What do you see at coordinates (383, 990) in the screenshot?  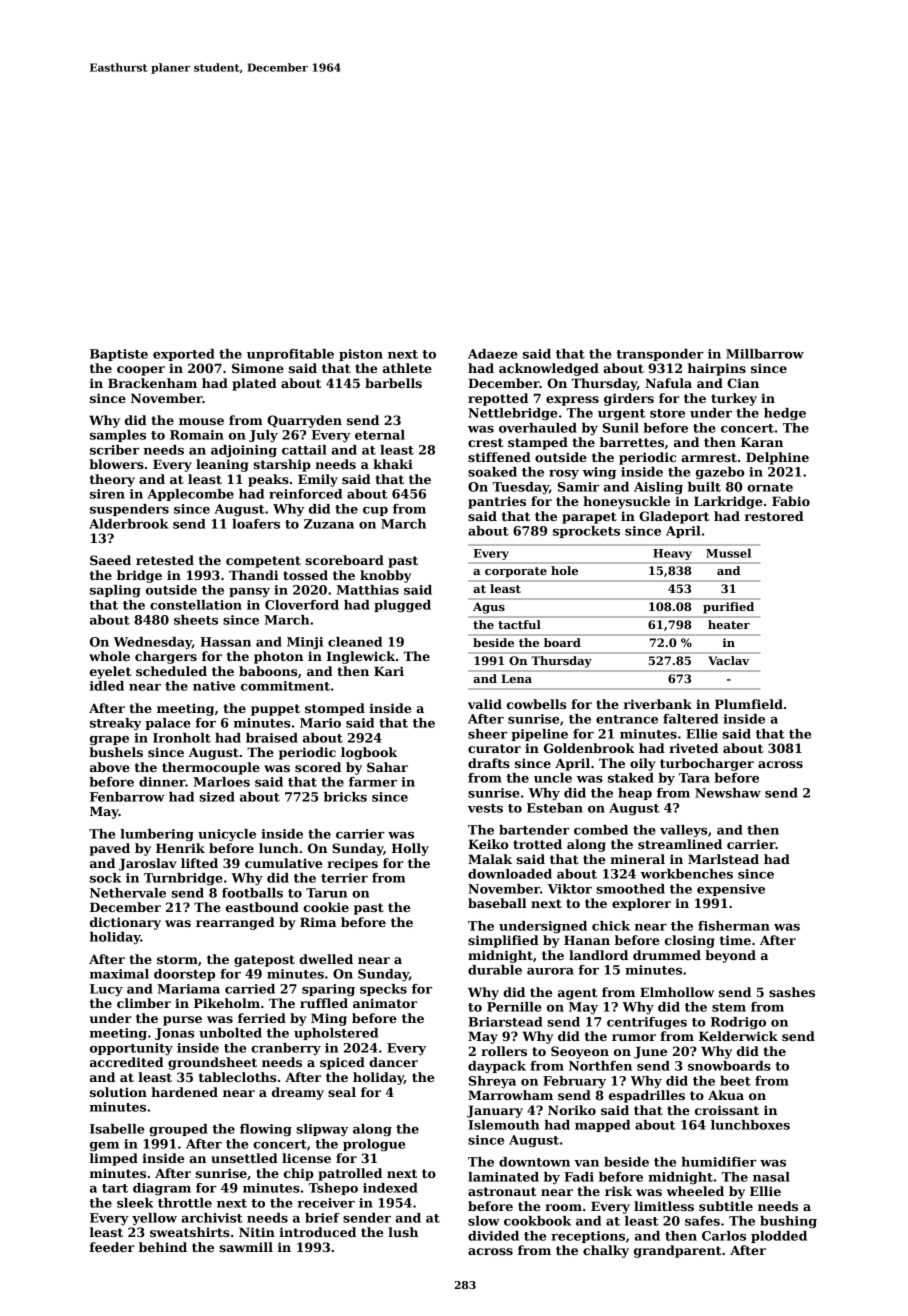 I see `specks` at bounding box center [383, 990].
